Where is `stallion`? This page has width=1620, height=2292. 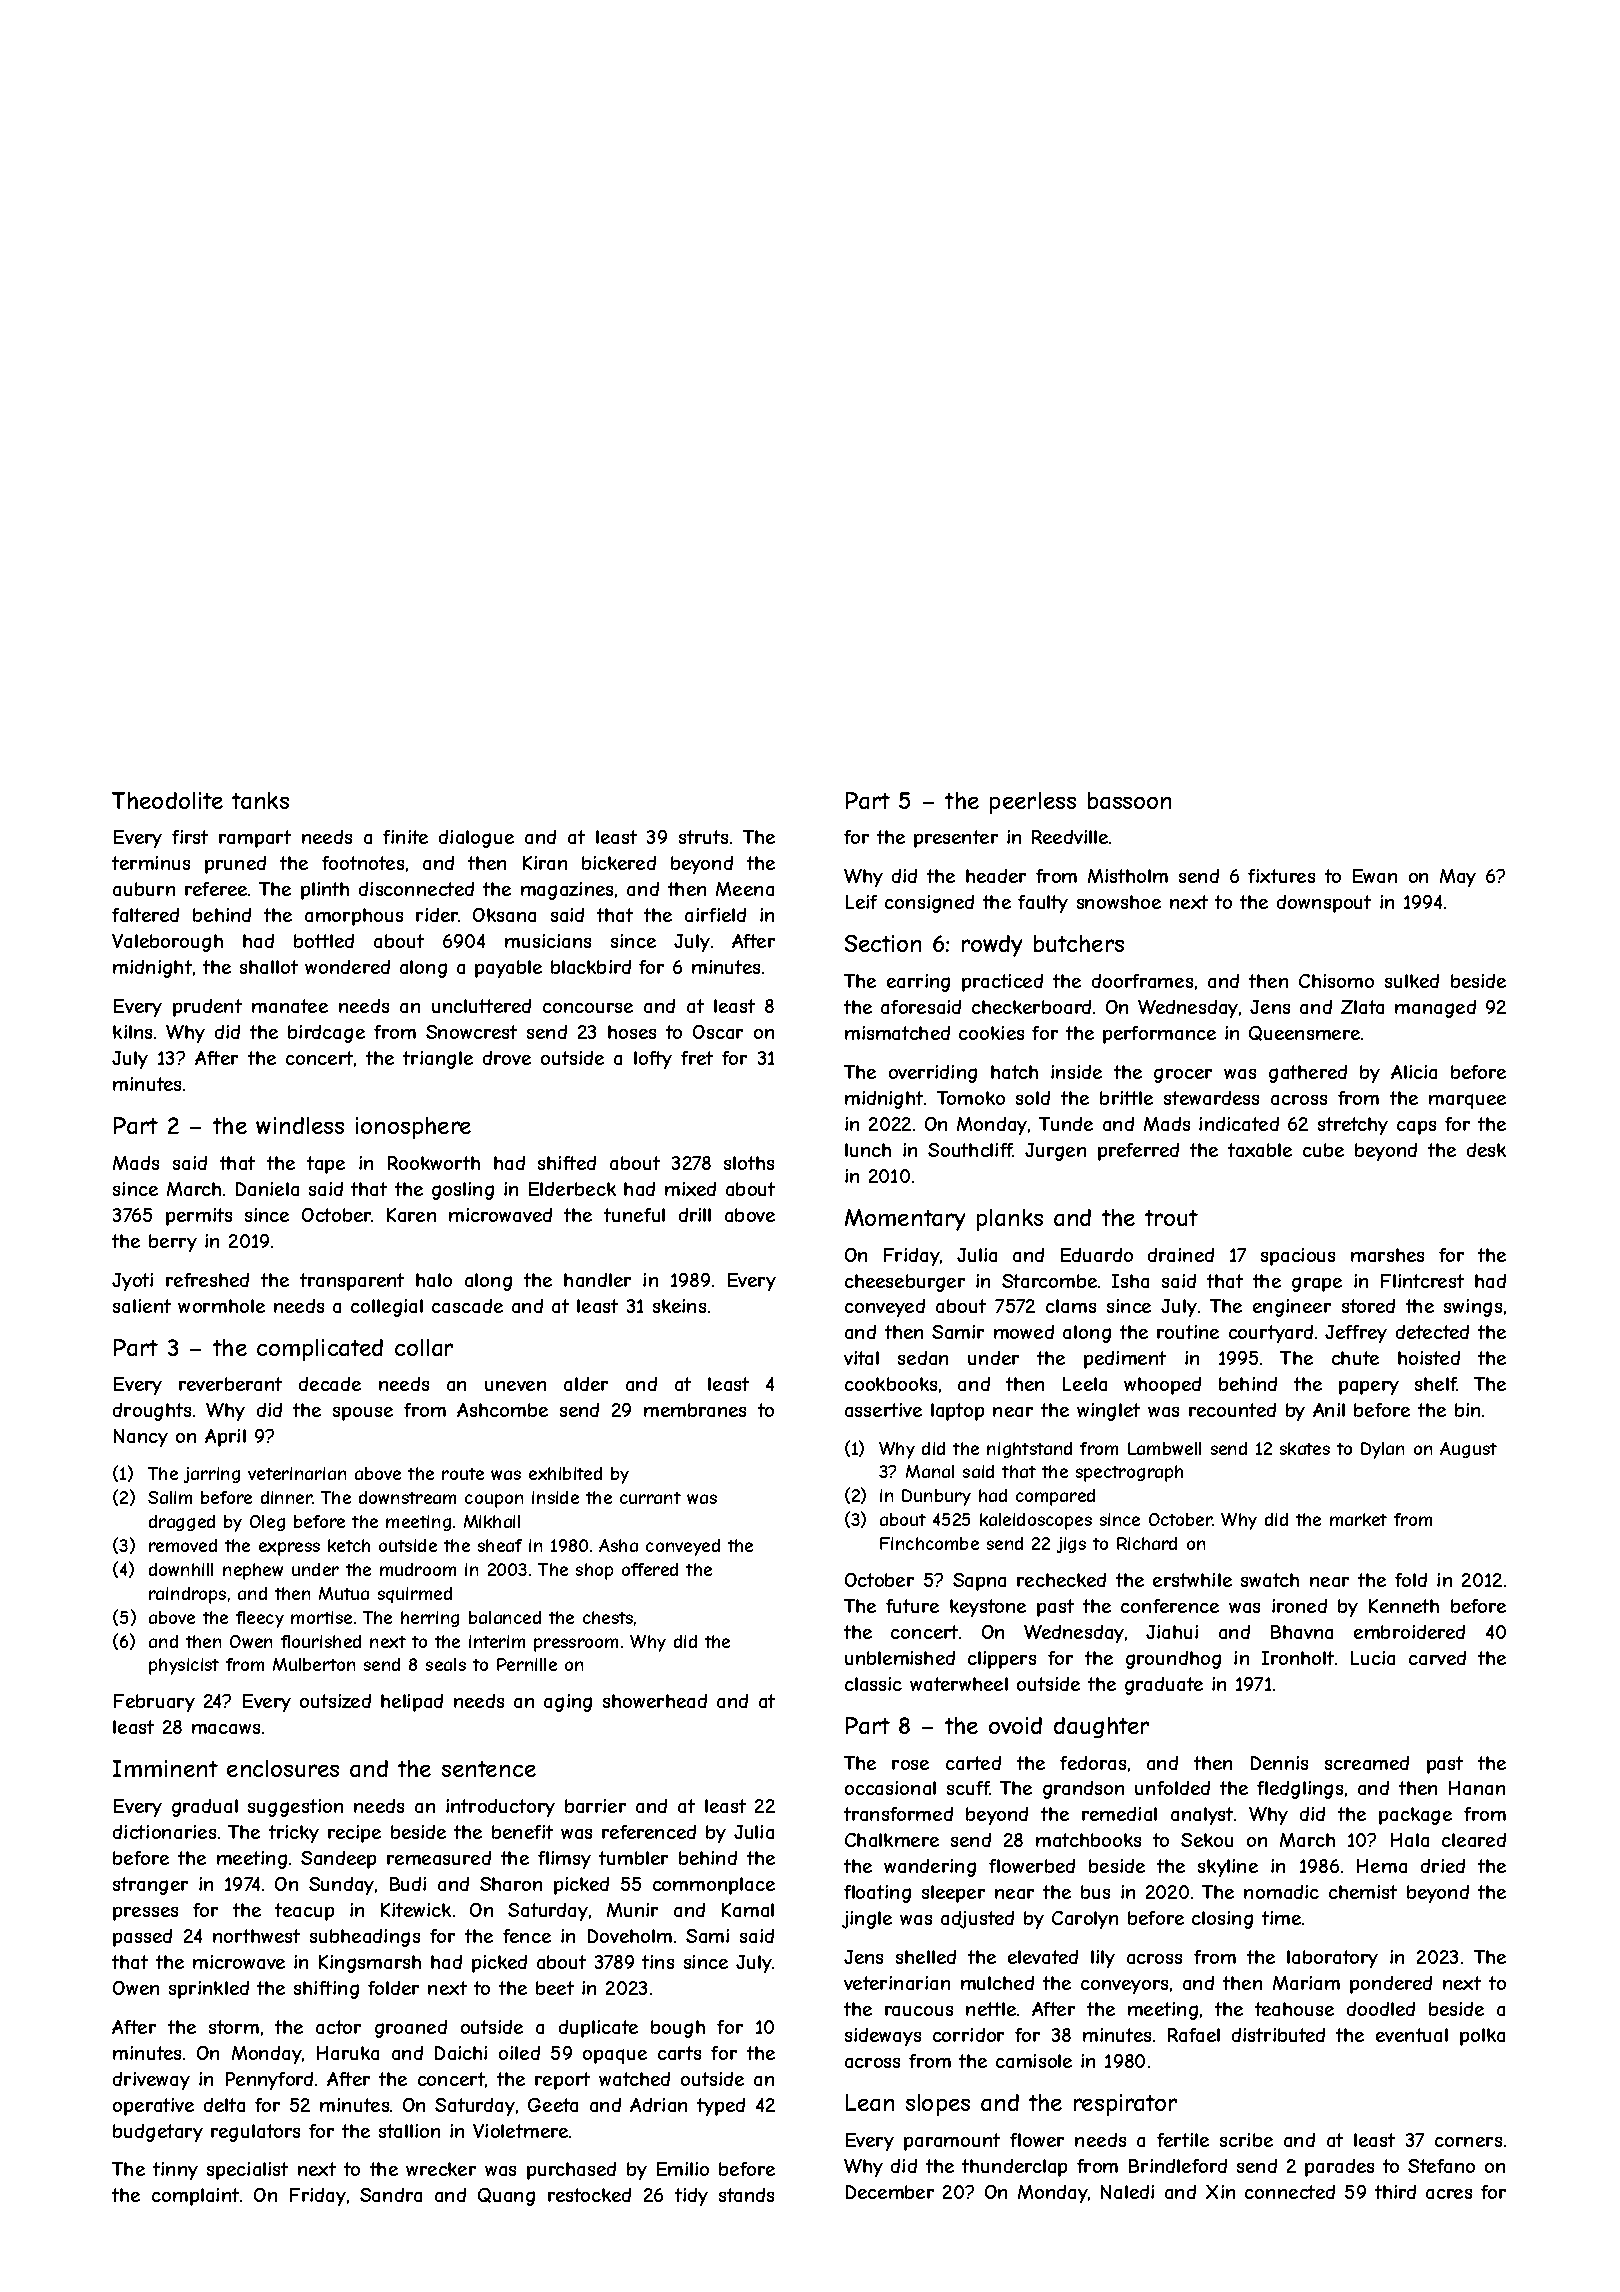
stallion is located at coordinates (409, 2131).
